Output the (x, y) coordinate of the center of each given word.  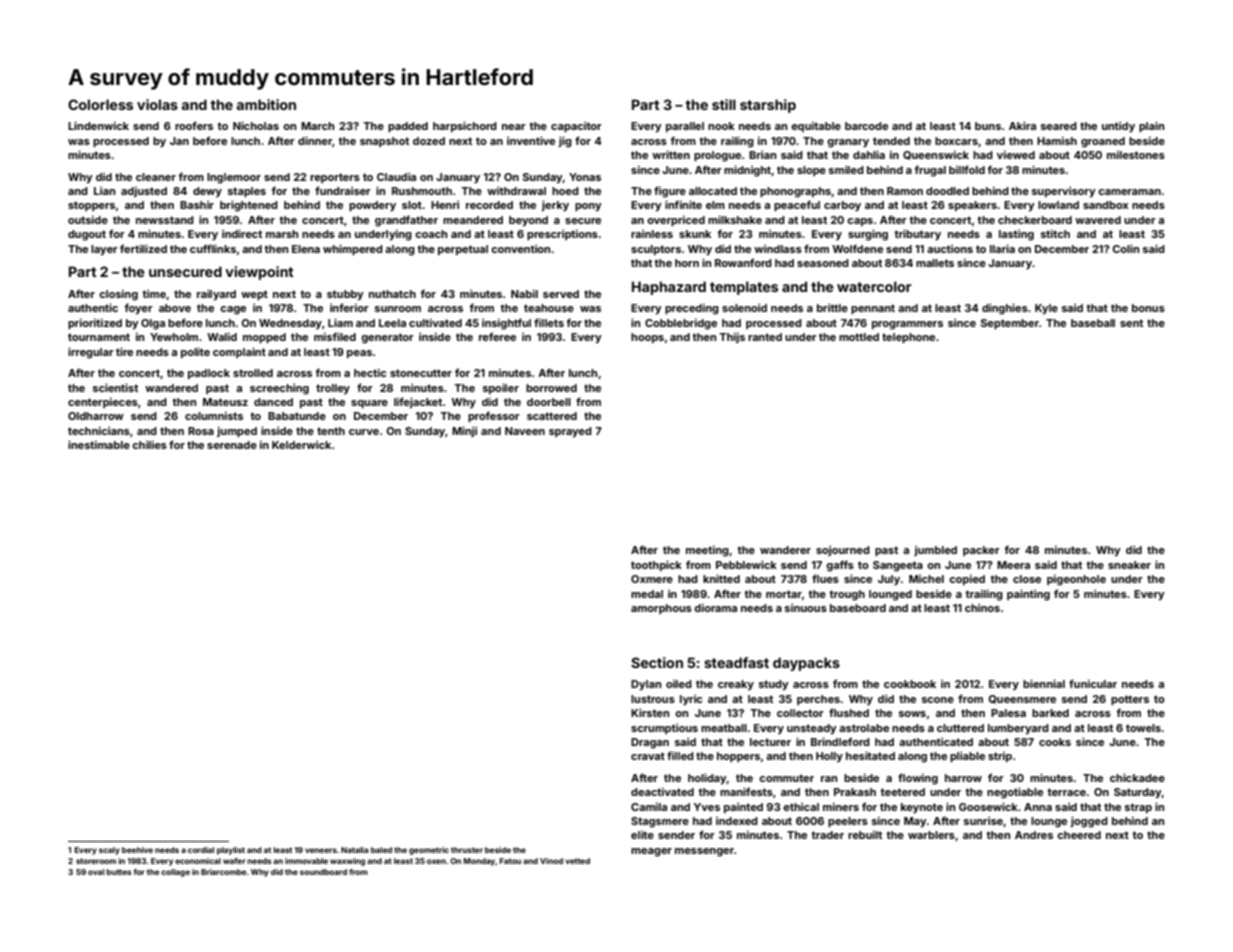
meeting (707, 551)
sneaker (1129, 565)
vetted (577, 861)
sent (1131, 323)
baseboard (858, 608)
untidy (1118, 127)
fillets (549, 322)
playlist (231, 851)
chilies (149, 445)
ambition (266, 104)
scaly (109, 851)
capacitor (576, 127)
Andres (1034, 835)
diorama (715, 608)
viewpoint (259, 273)
